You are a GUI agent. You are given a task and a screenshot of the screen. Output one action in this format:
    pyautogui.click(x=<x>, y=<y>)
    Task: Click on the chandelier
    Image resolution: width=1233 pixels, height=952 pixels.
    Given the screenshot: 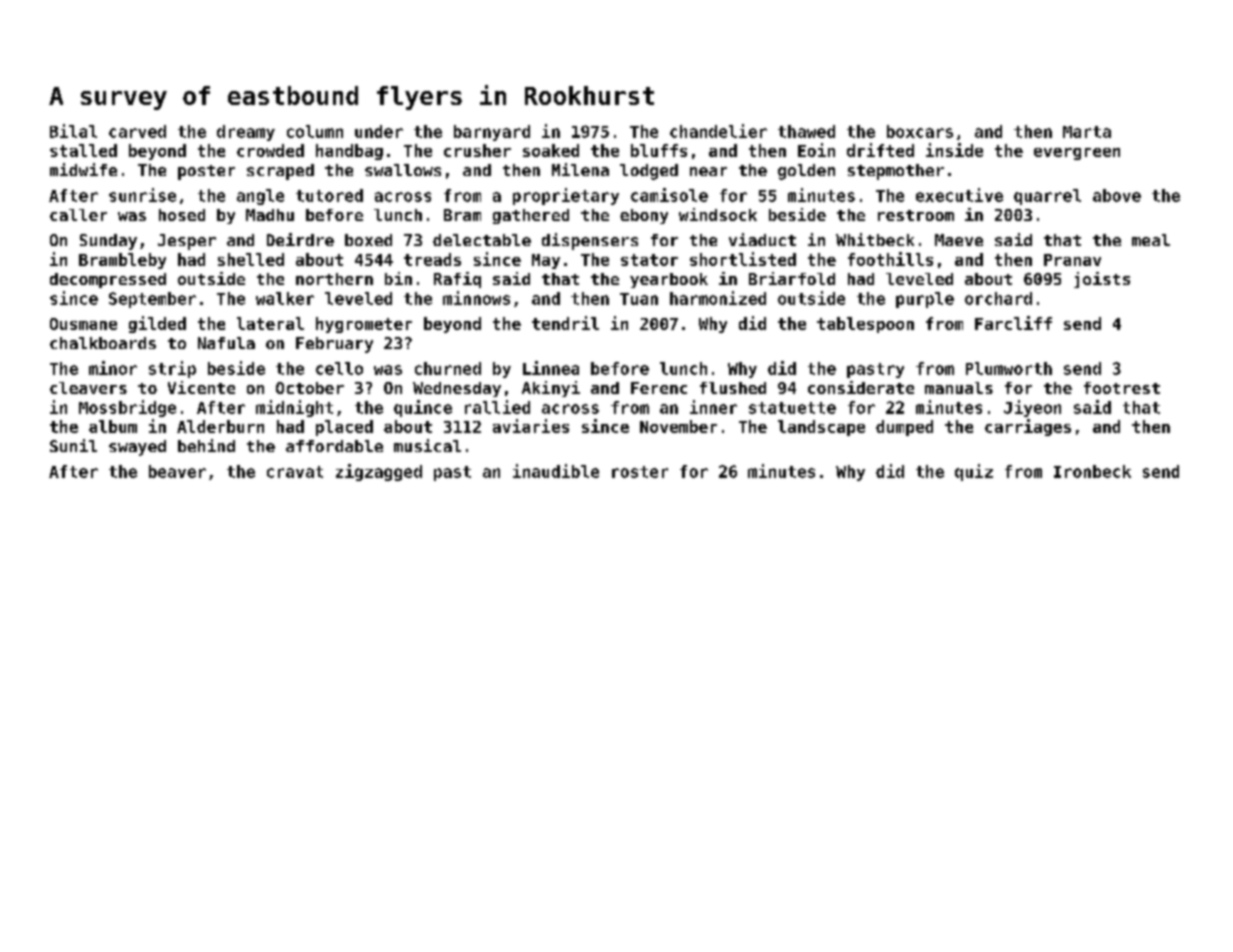 What is the action you would take?
    pyautogui.click(x=718, y=131)
